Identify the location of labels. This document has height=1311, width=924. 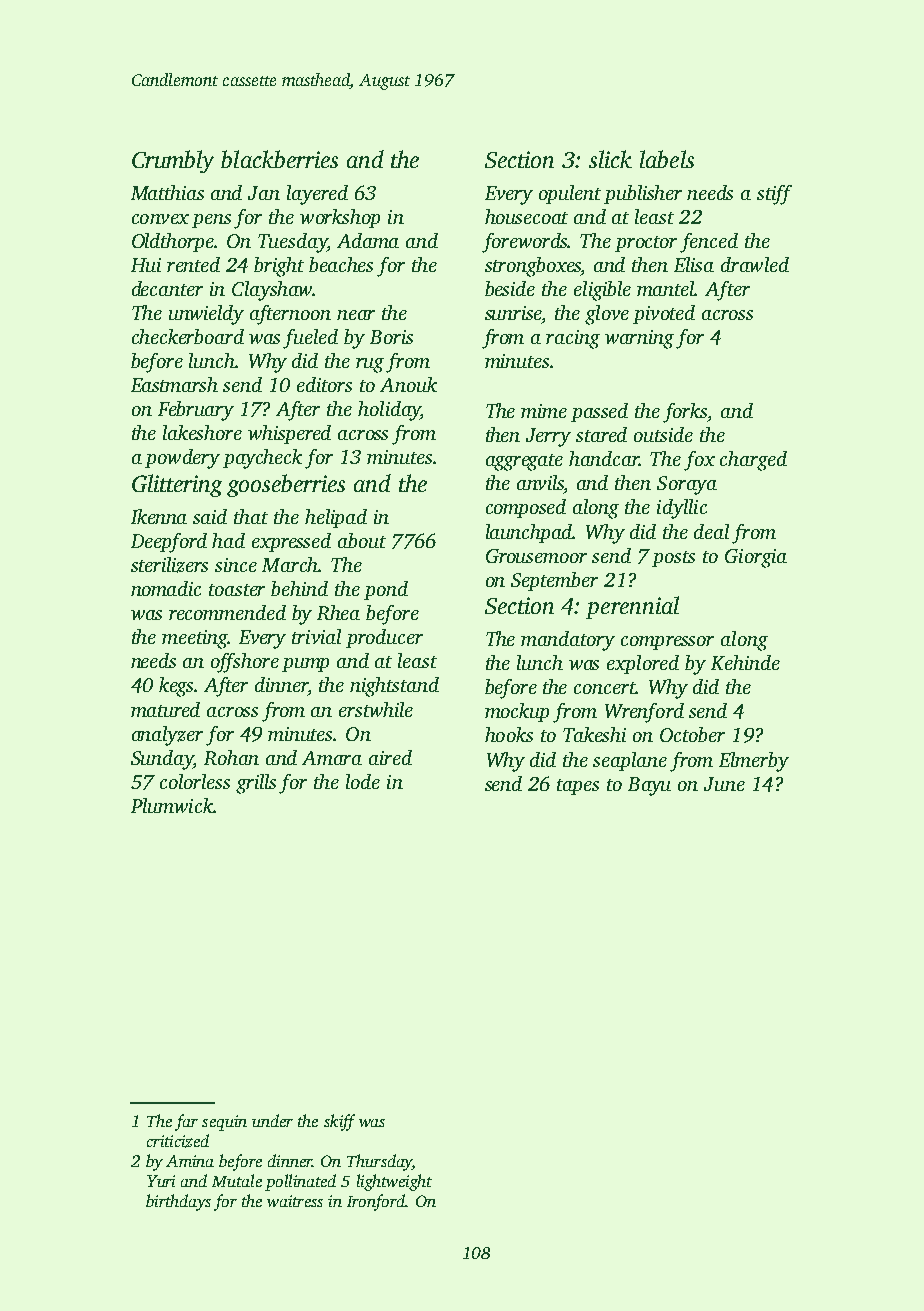
(667, 159).
